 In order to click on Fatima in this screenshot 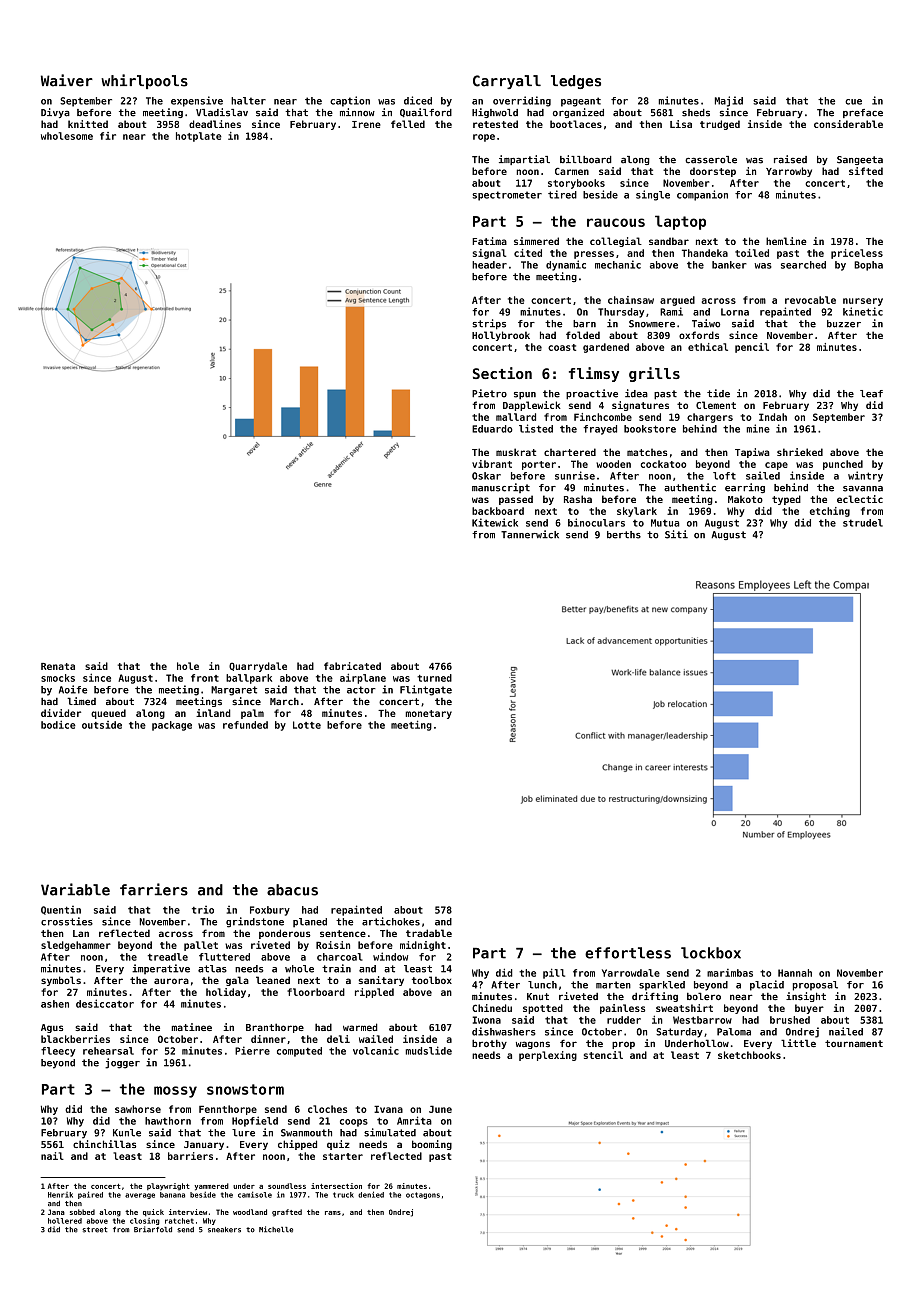, I will do `click(489, 241)`.
